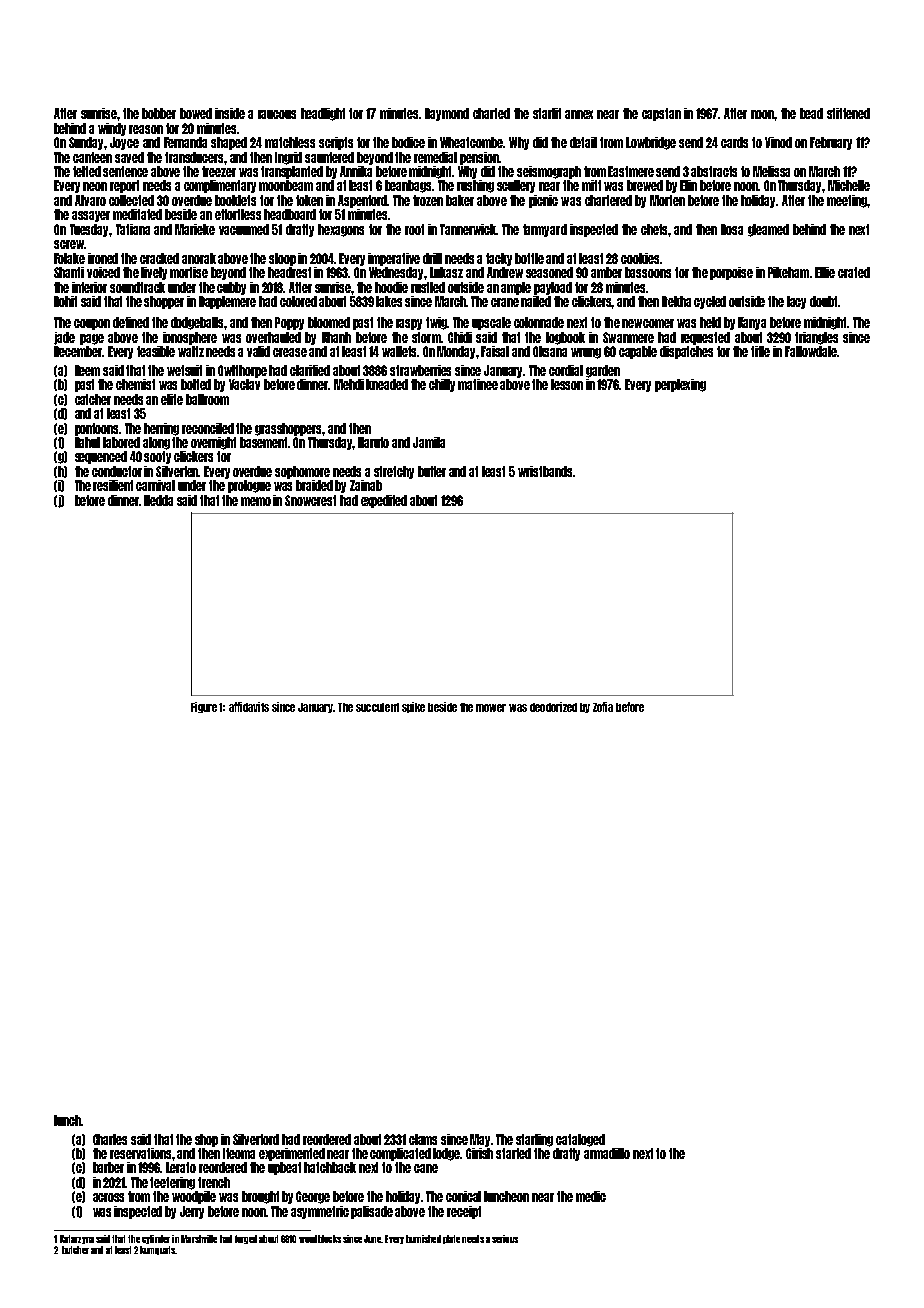  Describe the element at coordinates (277, 114) in the screenshot. I see `raucous` at that location.
